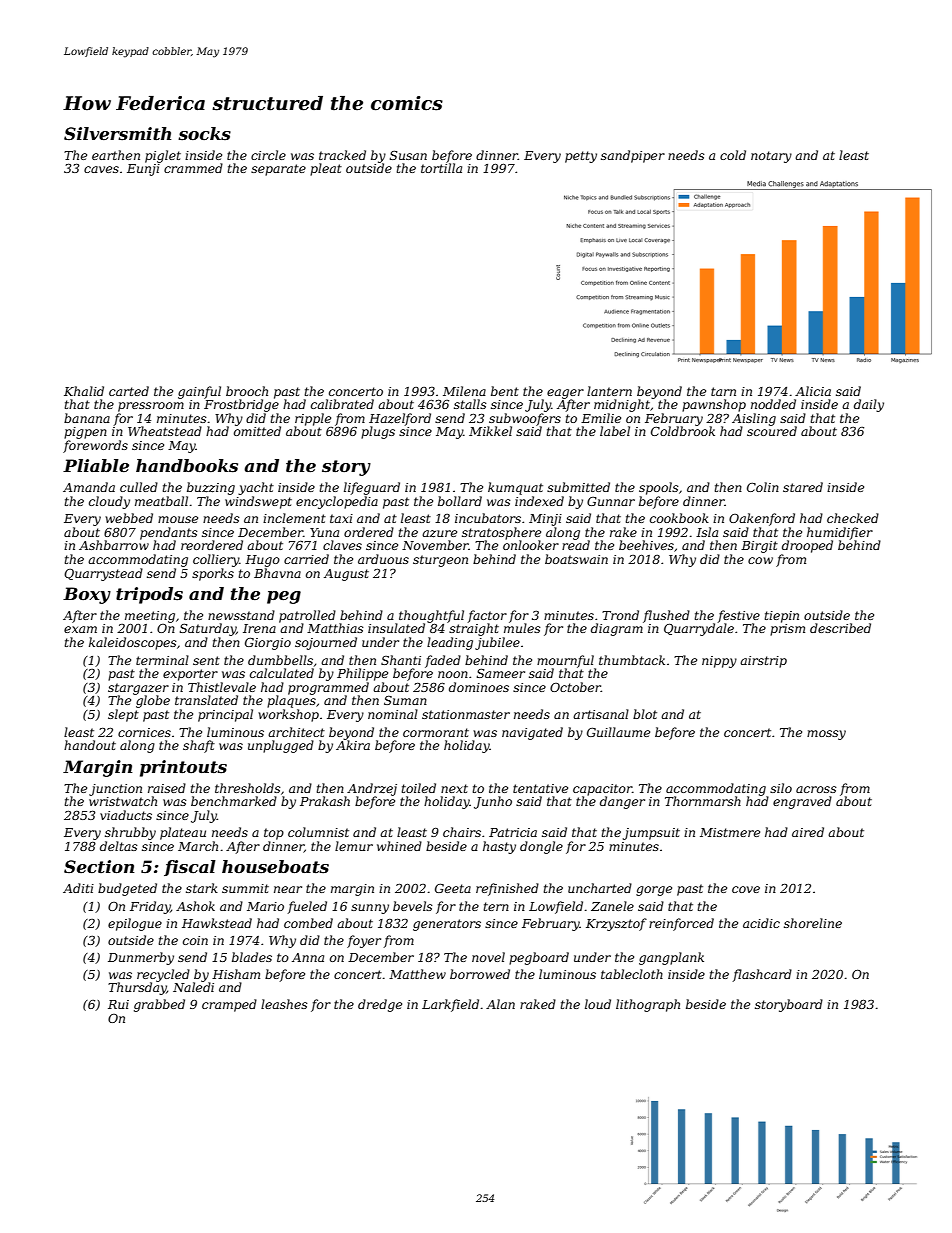 This screenshot has height=1233, width=952. I want to click on onlooker, so click(531, 545).
